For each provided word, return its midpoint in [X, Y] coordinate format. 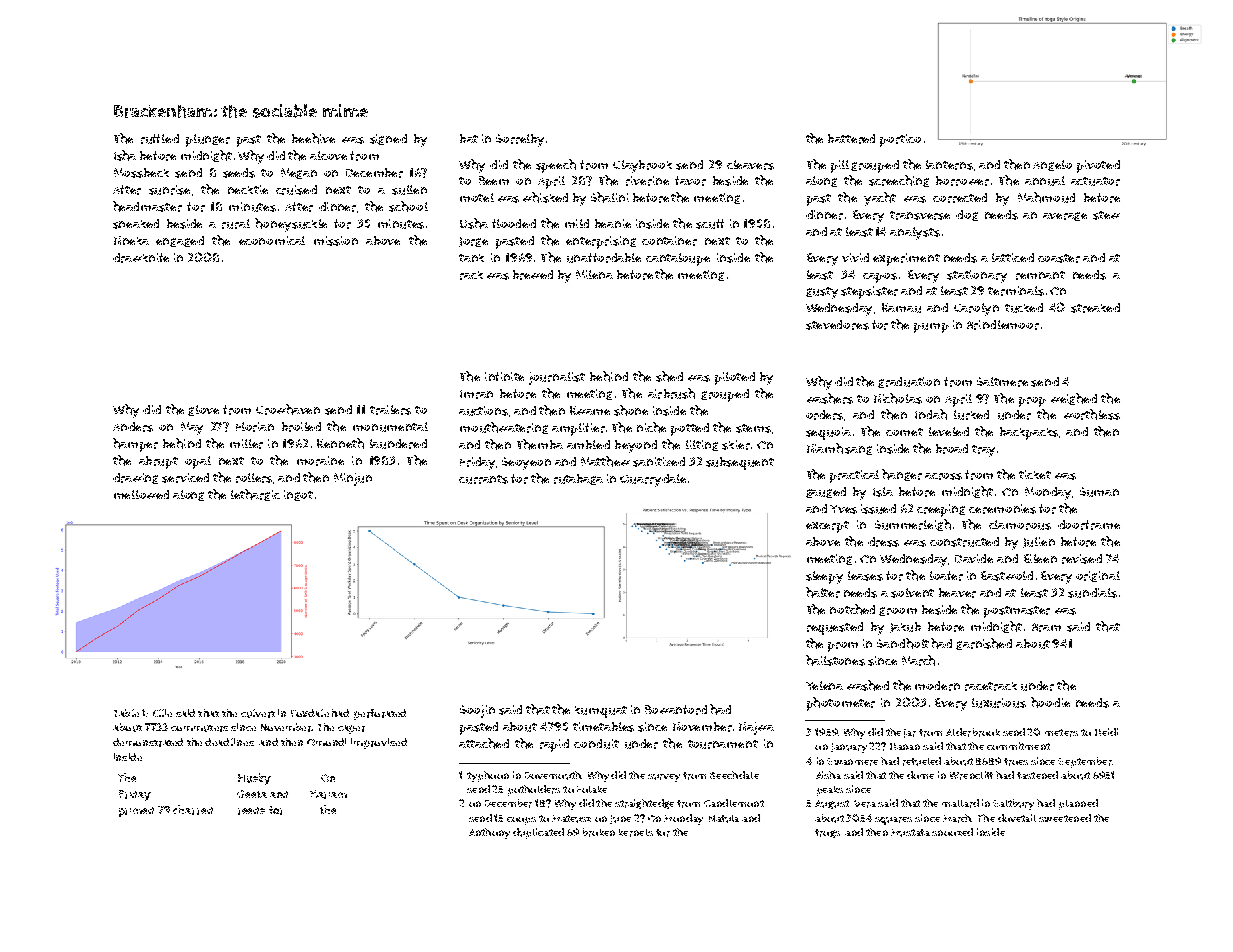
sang [858, 450]
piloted [735, 378]
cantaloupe [678, 259]
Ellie [162, 713]
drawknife [141, 258]
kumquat [601, 712]
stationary [977, 276]
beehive [313, 138]
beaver [957, 593]
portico [900, 140]
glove [203, 410]
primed [136, 812]
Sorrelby [520, 140]
